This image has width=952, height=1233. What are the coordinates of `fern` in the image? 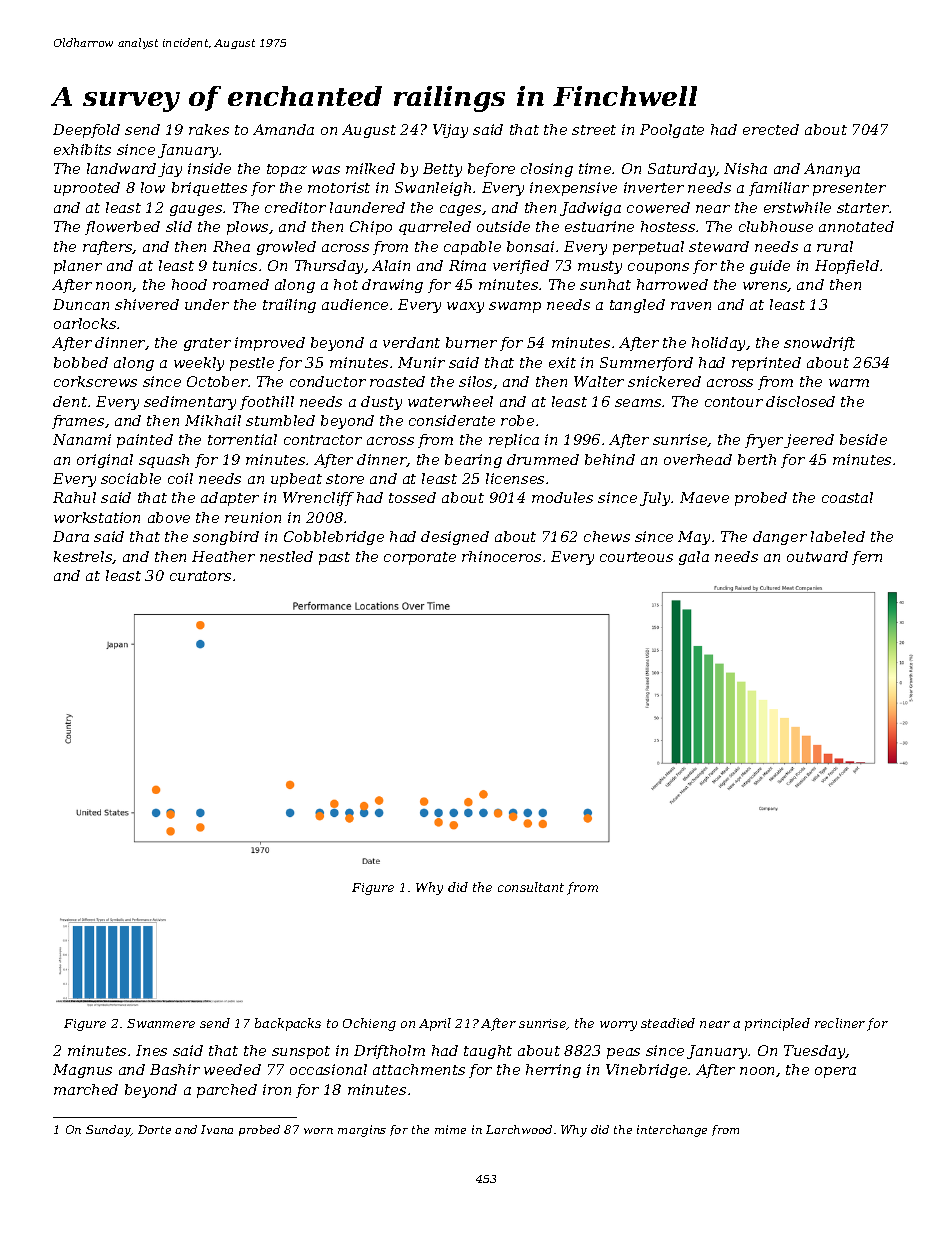 It's located at (867, 558).
